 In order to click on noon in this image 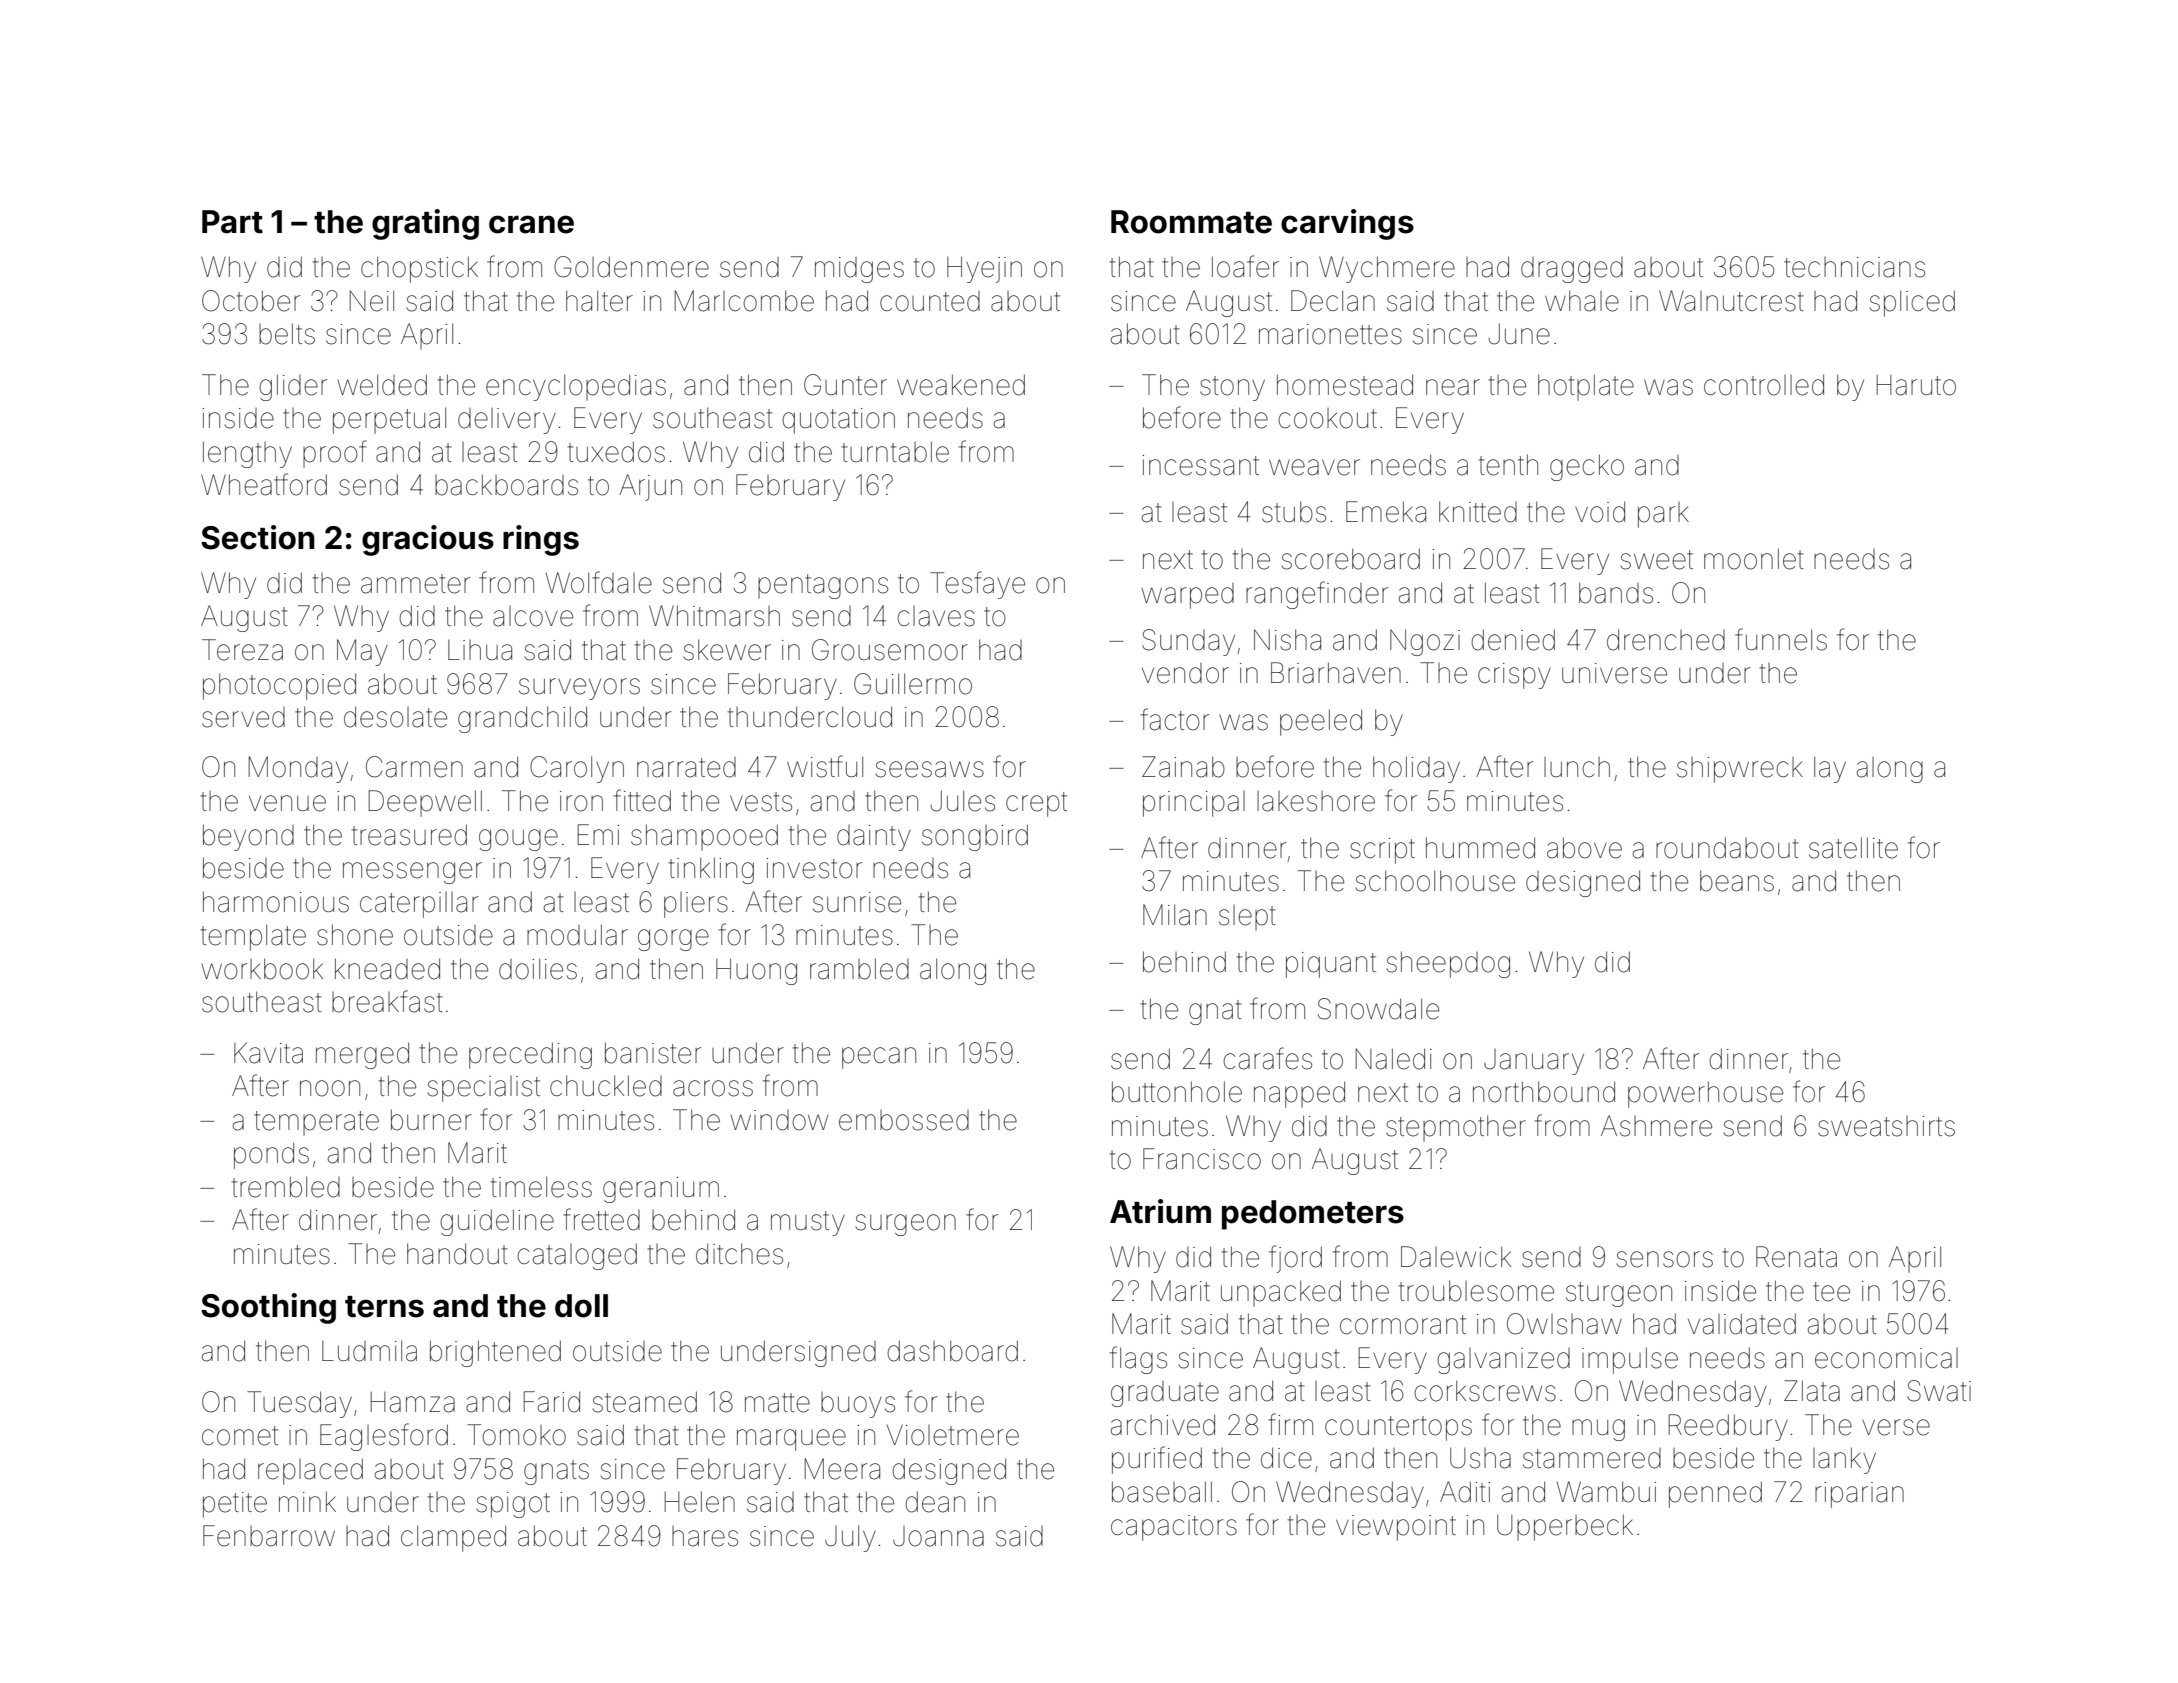, I will do `click(330, 1088)`.
